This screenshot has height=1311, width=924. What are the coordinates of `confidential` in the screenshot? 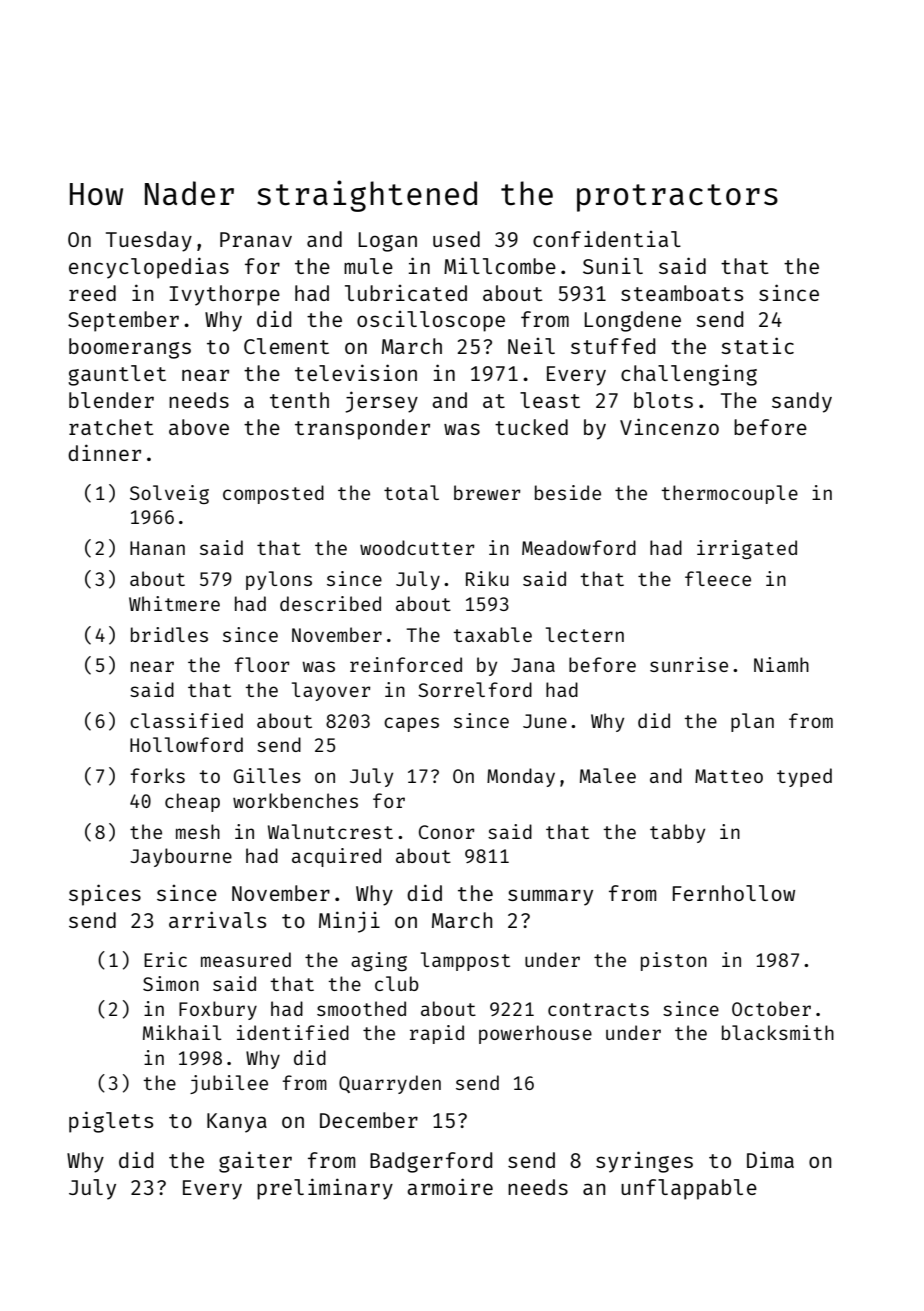 It's located at (607, 238).
